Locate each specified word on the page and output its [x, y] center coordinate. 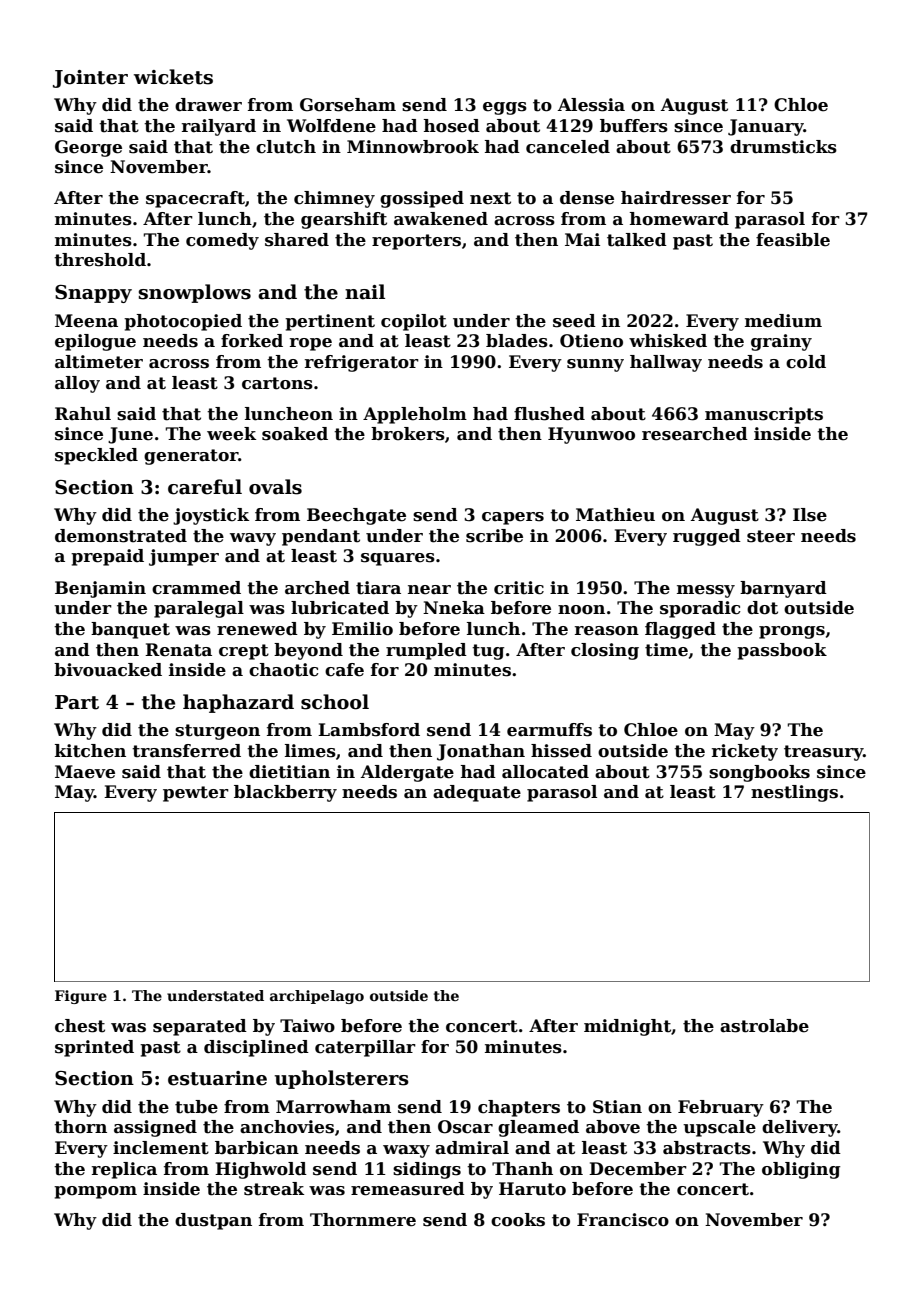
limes [310, 751]
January [766, 127]
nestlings [794, 793]
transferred [186, 751]
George [88, 148]
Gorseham [348, 105]
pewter [196, 794]
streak [274, 1189]
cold [806, 362]
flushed [549, 414]
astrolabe [764, 1026]
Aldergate [407, 773]
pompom [95, 1192]
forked [252, 341]
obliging [801, 1170]
